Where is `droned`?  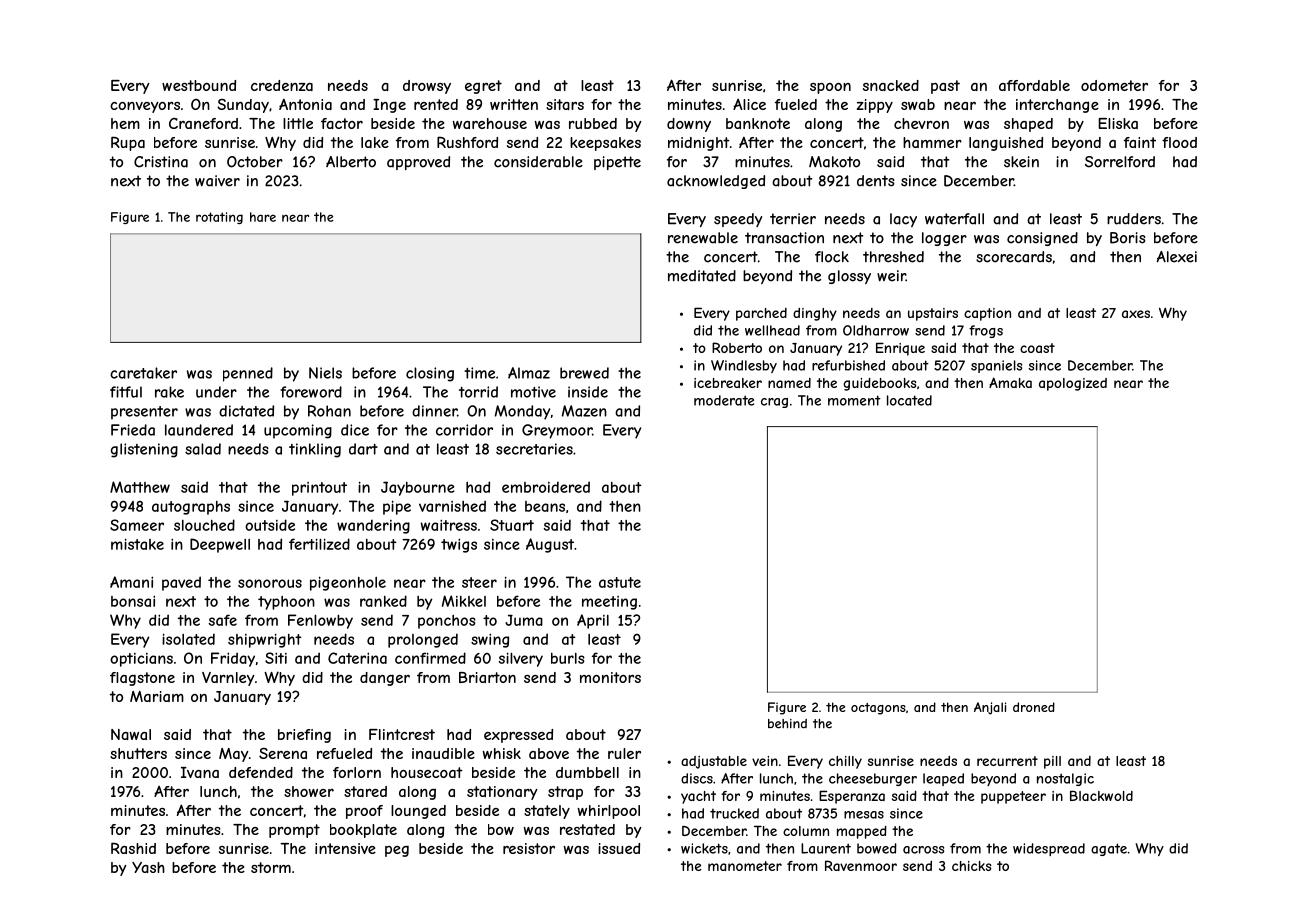
droned is located at coordinates (1034, 707).
